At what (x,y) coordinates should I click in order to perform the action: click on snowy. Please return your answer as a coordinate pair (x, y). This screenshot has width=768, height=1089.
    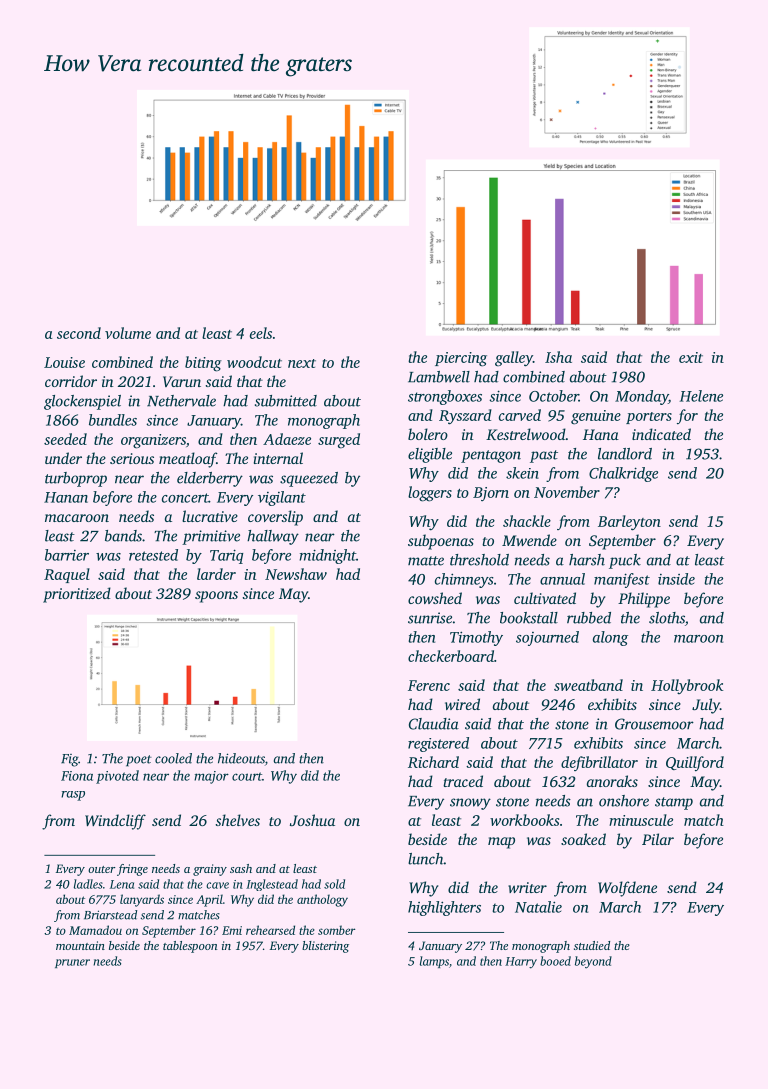
    Looking at the image, I should click on (470, 804).
